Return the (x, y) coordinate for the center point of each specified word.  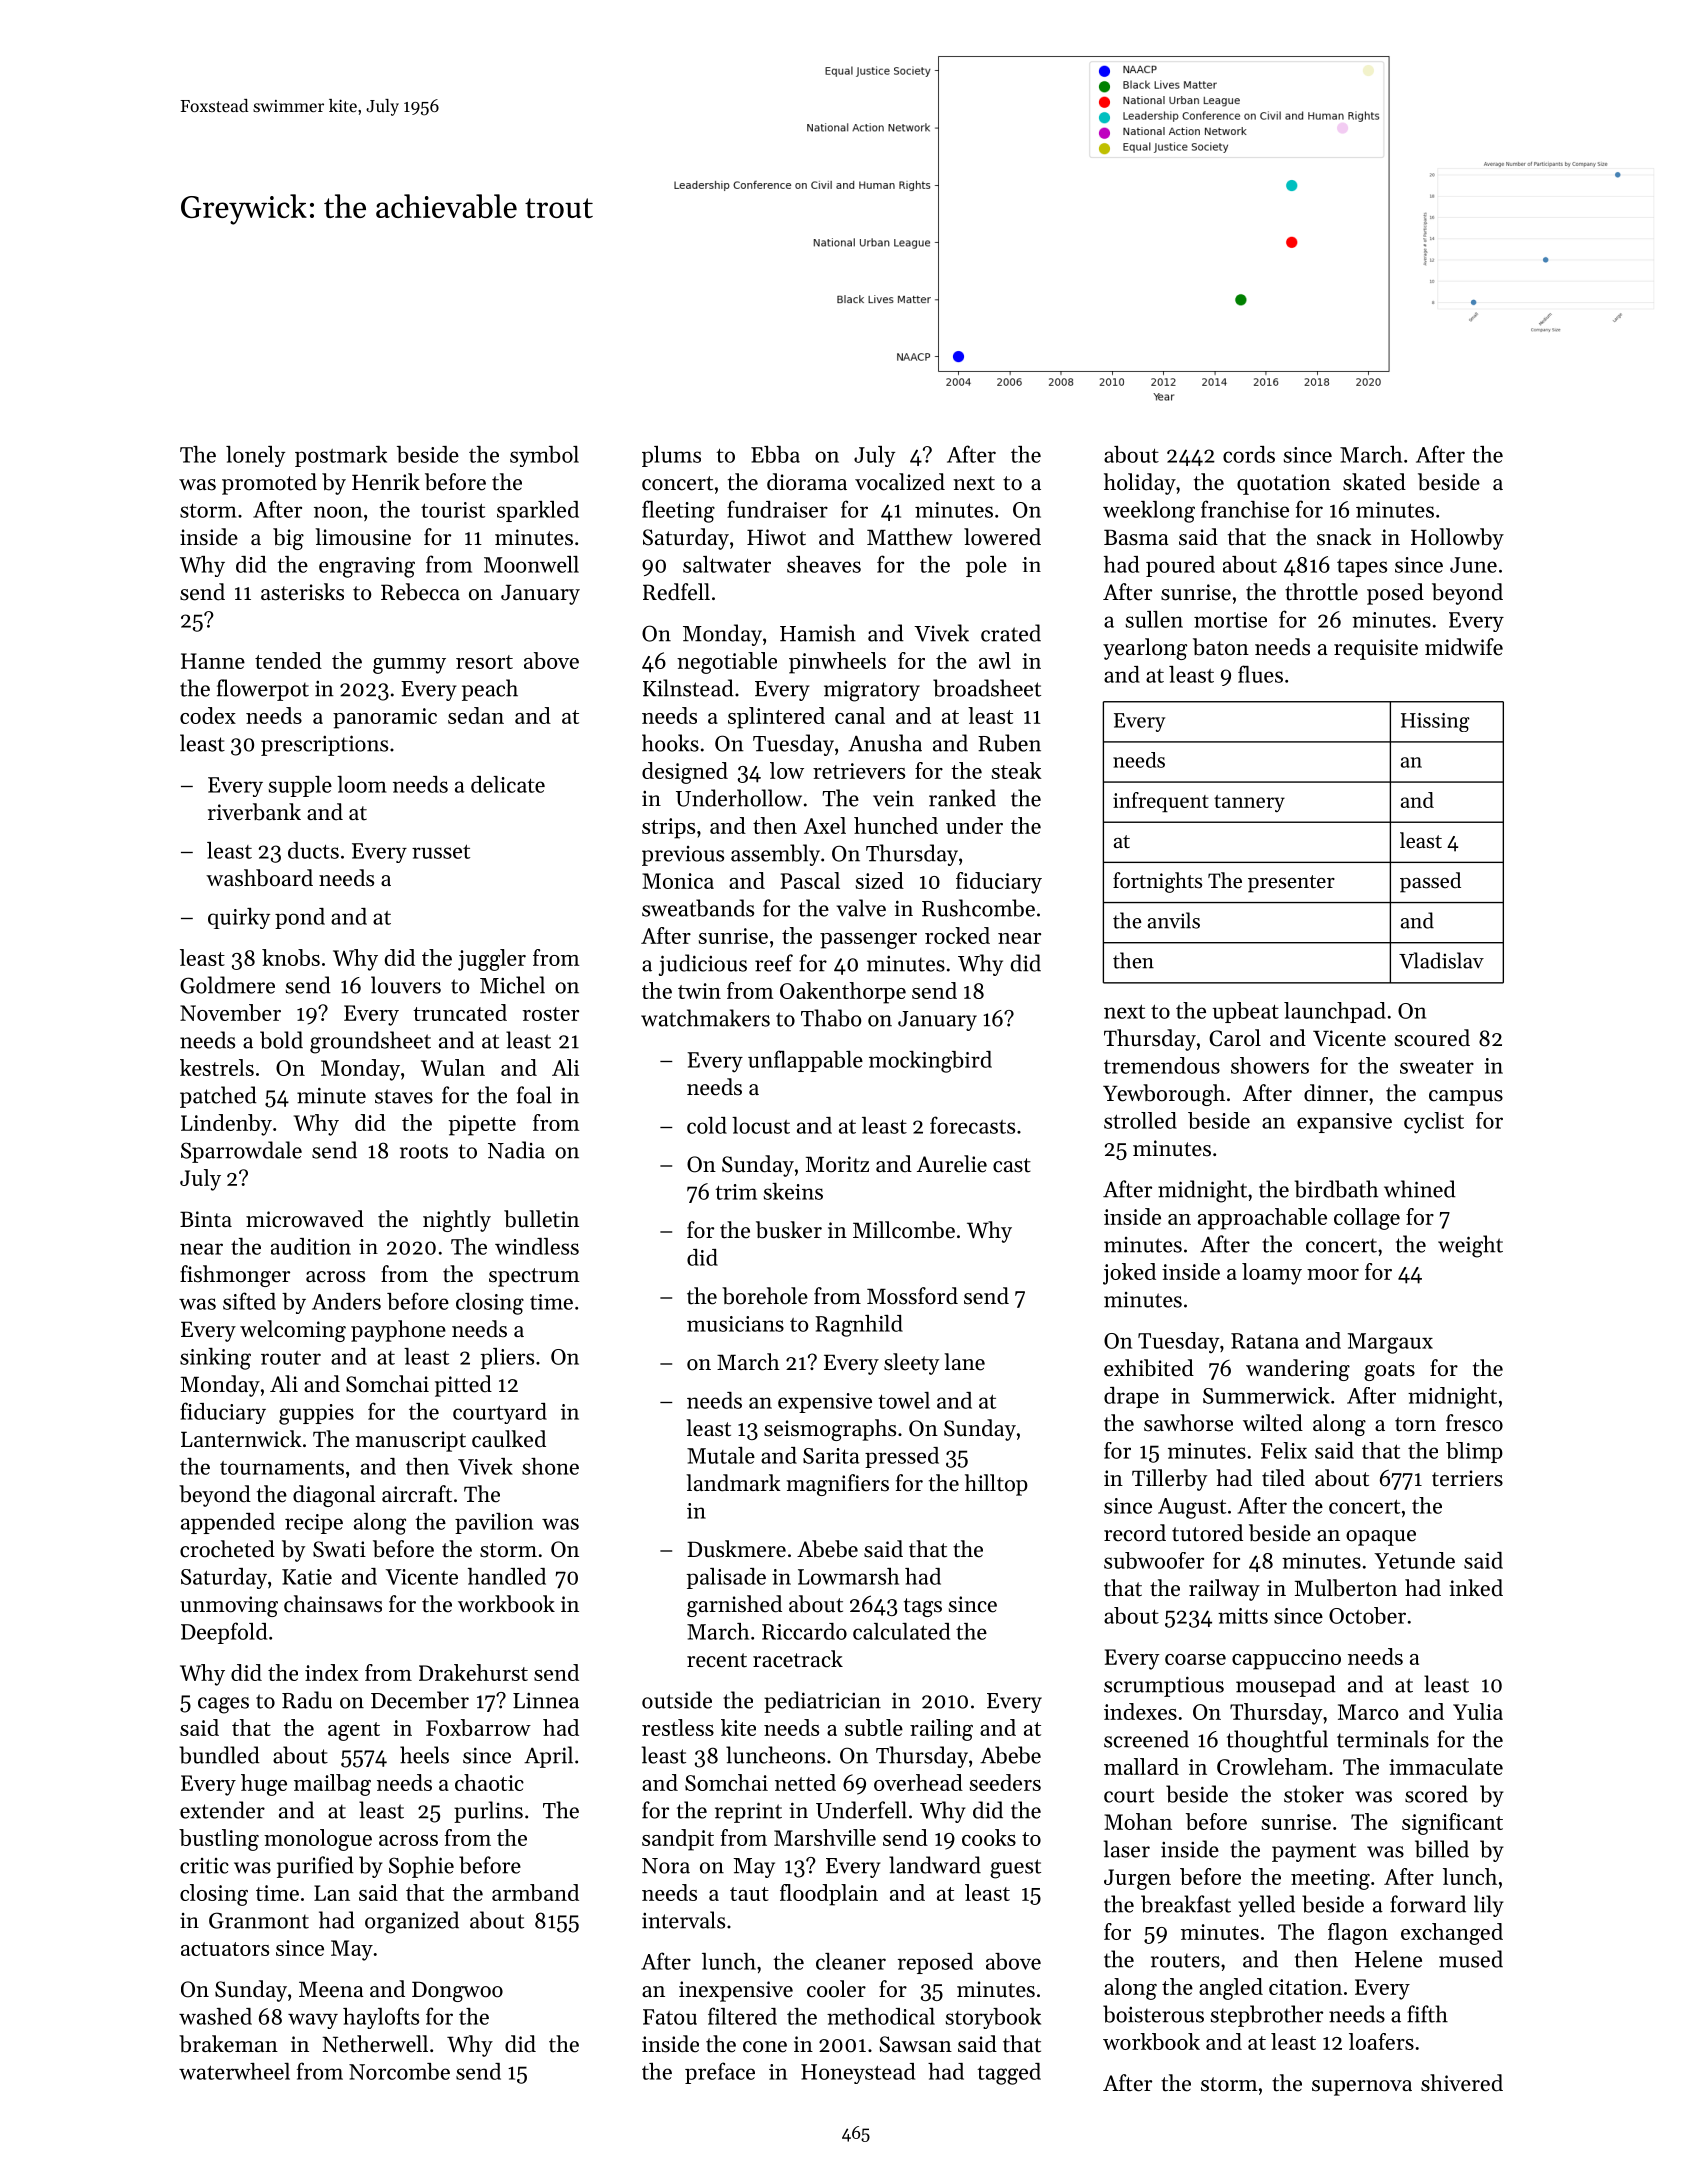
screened (1146, 1739)
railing (941, 1730)
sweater (1437, 1067)
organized (412, 1922)
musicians (735, 1324)
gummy (409, 666)
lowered (1002, 537)
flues (1260, 674)
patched (218, 1097)
